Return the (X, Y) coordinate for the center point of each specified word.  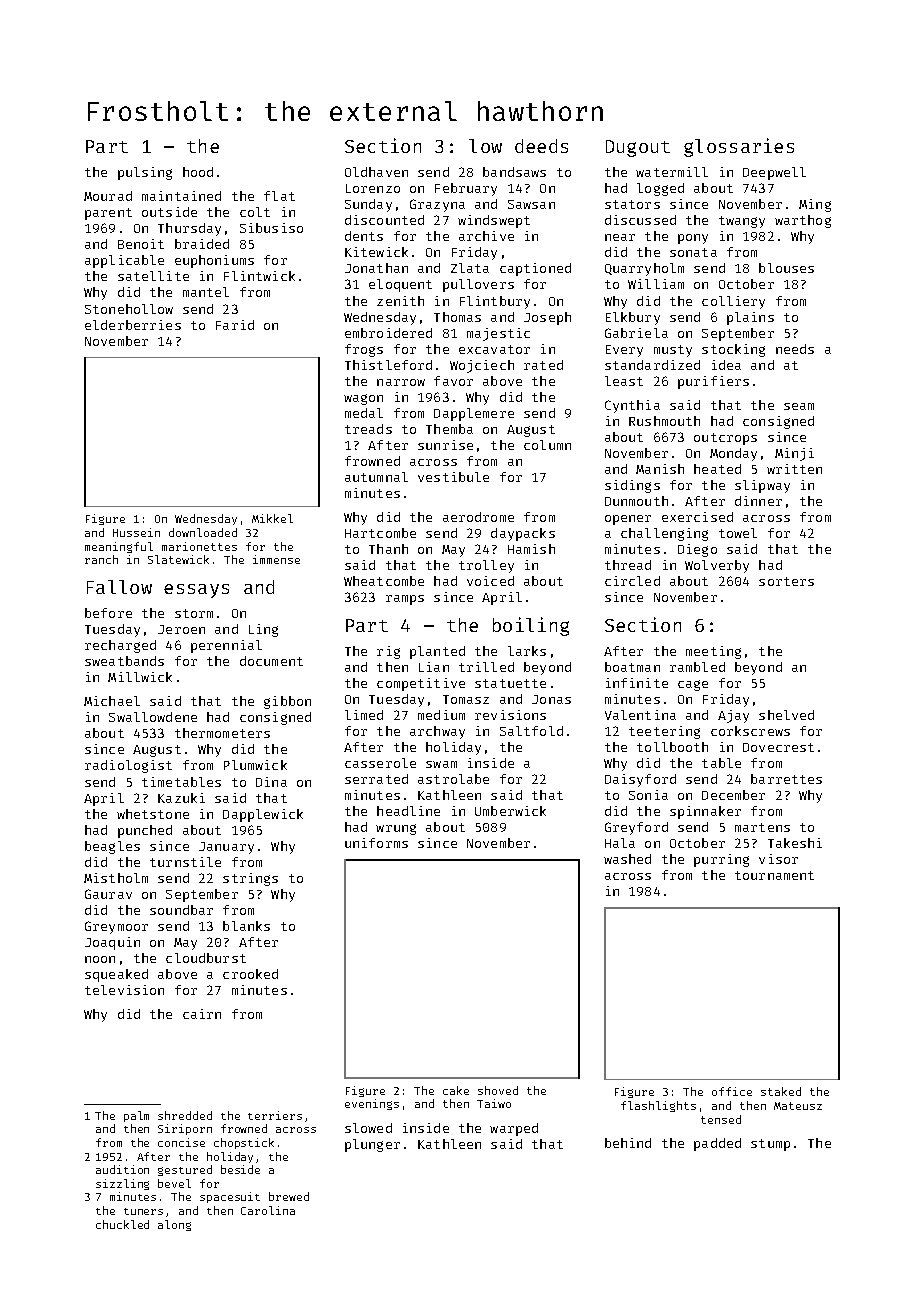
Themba (449, 429)
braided (202, 244)
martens (762, 827)
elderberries (133, 325)
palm (136, 1116)
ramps (405, 600)
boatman (632, 667)
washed (627, 859)
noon (100, 959)
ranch (101, 559)
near (620, 237)
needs (795, 349)
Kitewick (376, 252)
